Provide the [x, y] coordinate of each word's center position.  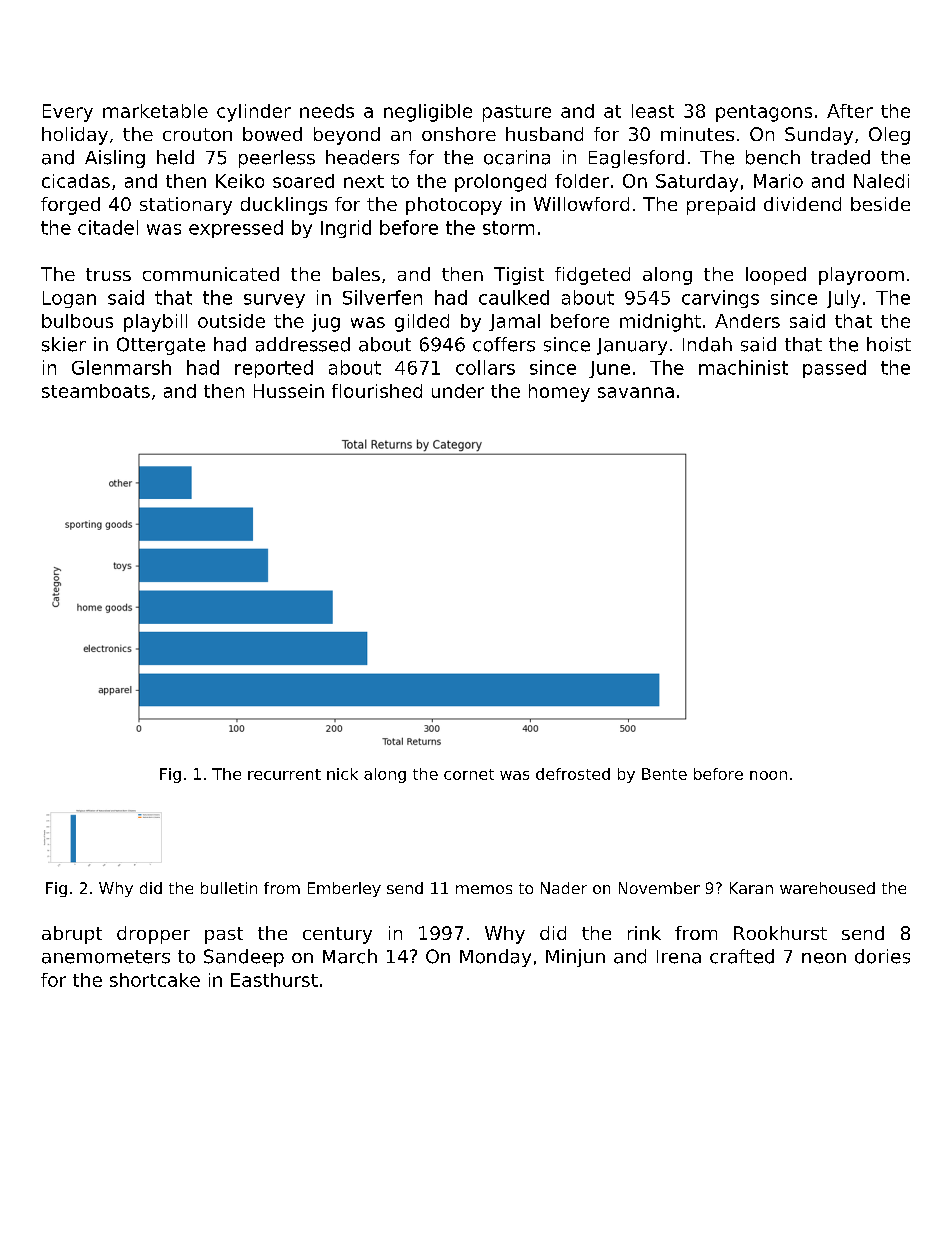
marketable [155, 111]
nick [342, 774]
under [458, 391]
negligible [428, 113]
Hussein [289, 391]
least [653, 111]
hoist [889, 344]
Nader [564, 888]
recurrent [284, 774]
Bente [664, 774]
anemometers [106, 957]
